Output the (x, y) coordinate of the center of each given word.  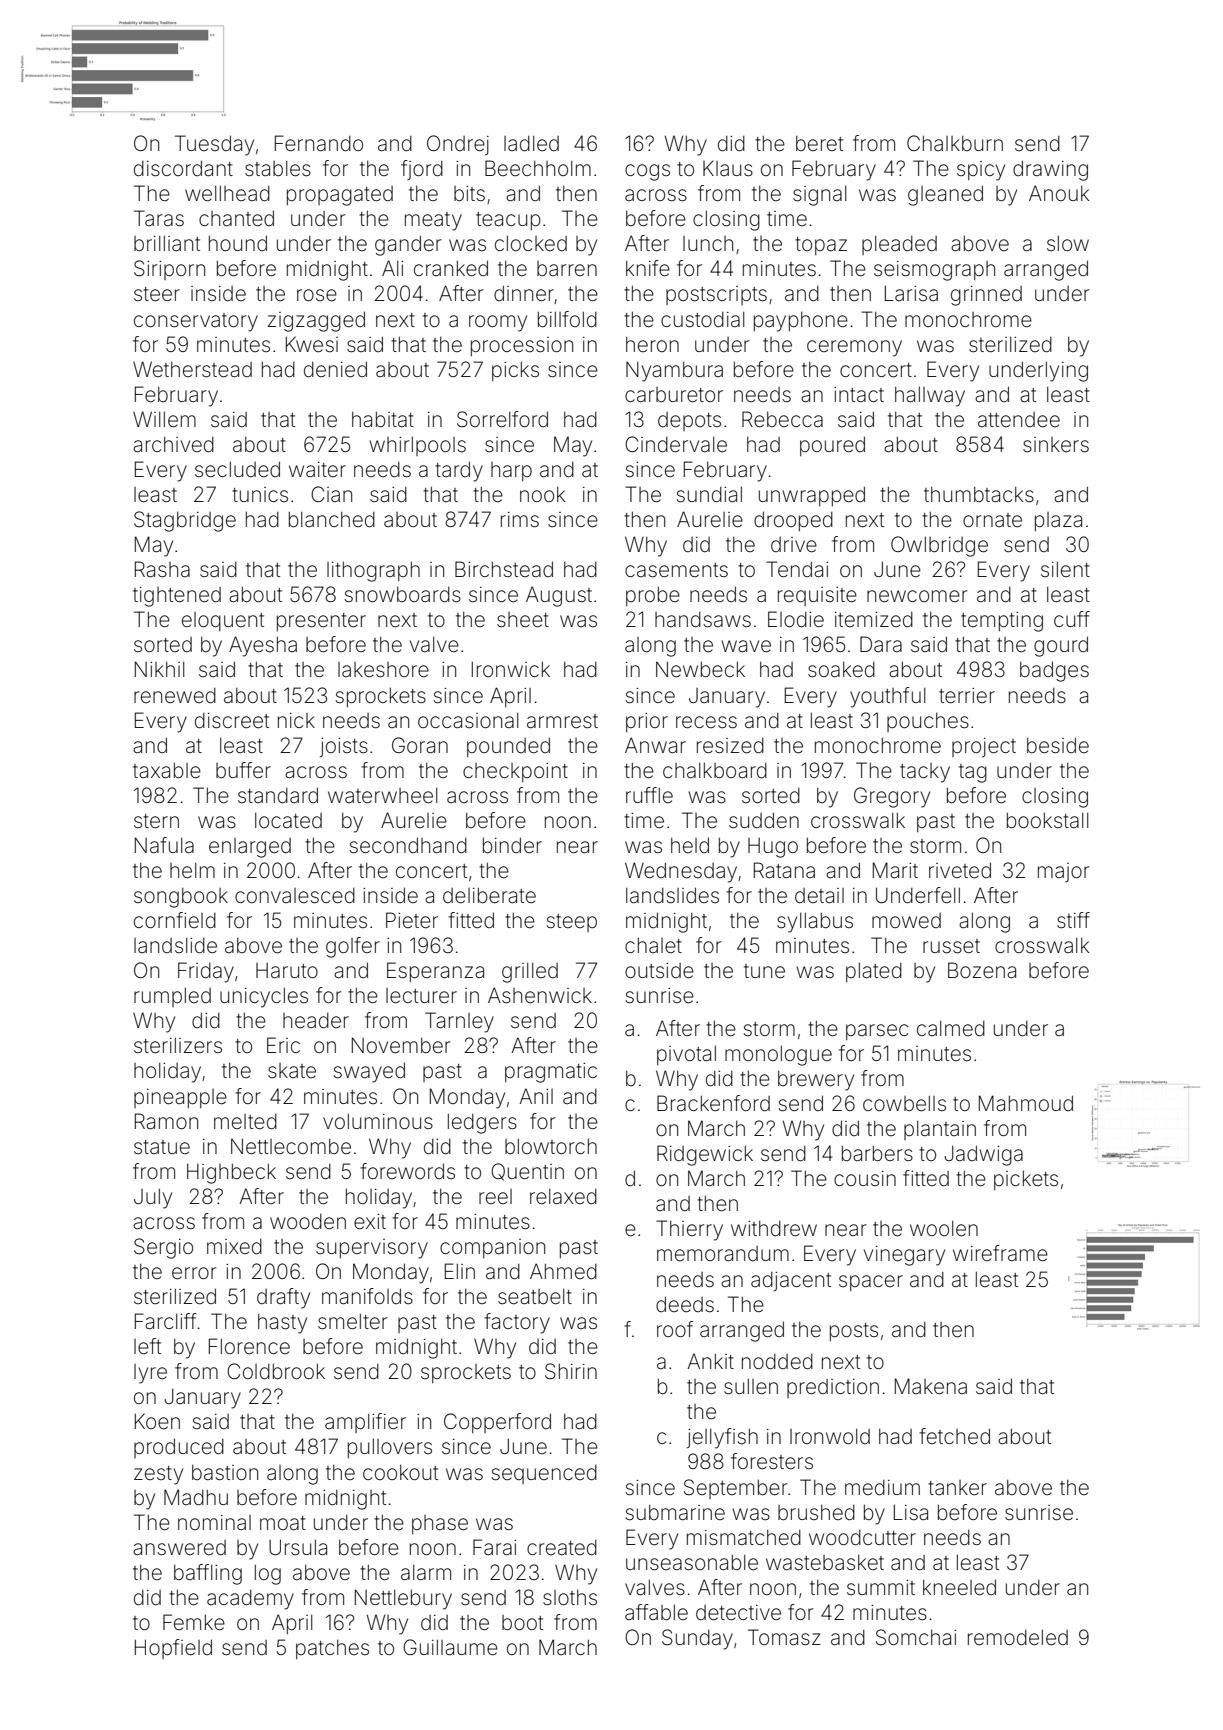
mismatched (744, 1538)
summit (881, 1587)
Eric (283, 1045)
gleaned (945, 195)
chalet (653, 945)
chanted (236, 218)
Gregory (892, 797)
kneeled (959, 1587)
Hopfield (173, 1649)
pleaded (899, 245)
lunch (708, 243)
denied (335, 369)
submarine (675, 1513)
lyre (150, 1374)
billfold (567, 319)
